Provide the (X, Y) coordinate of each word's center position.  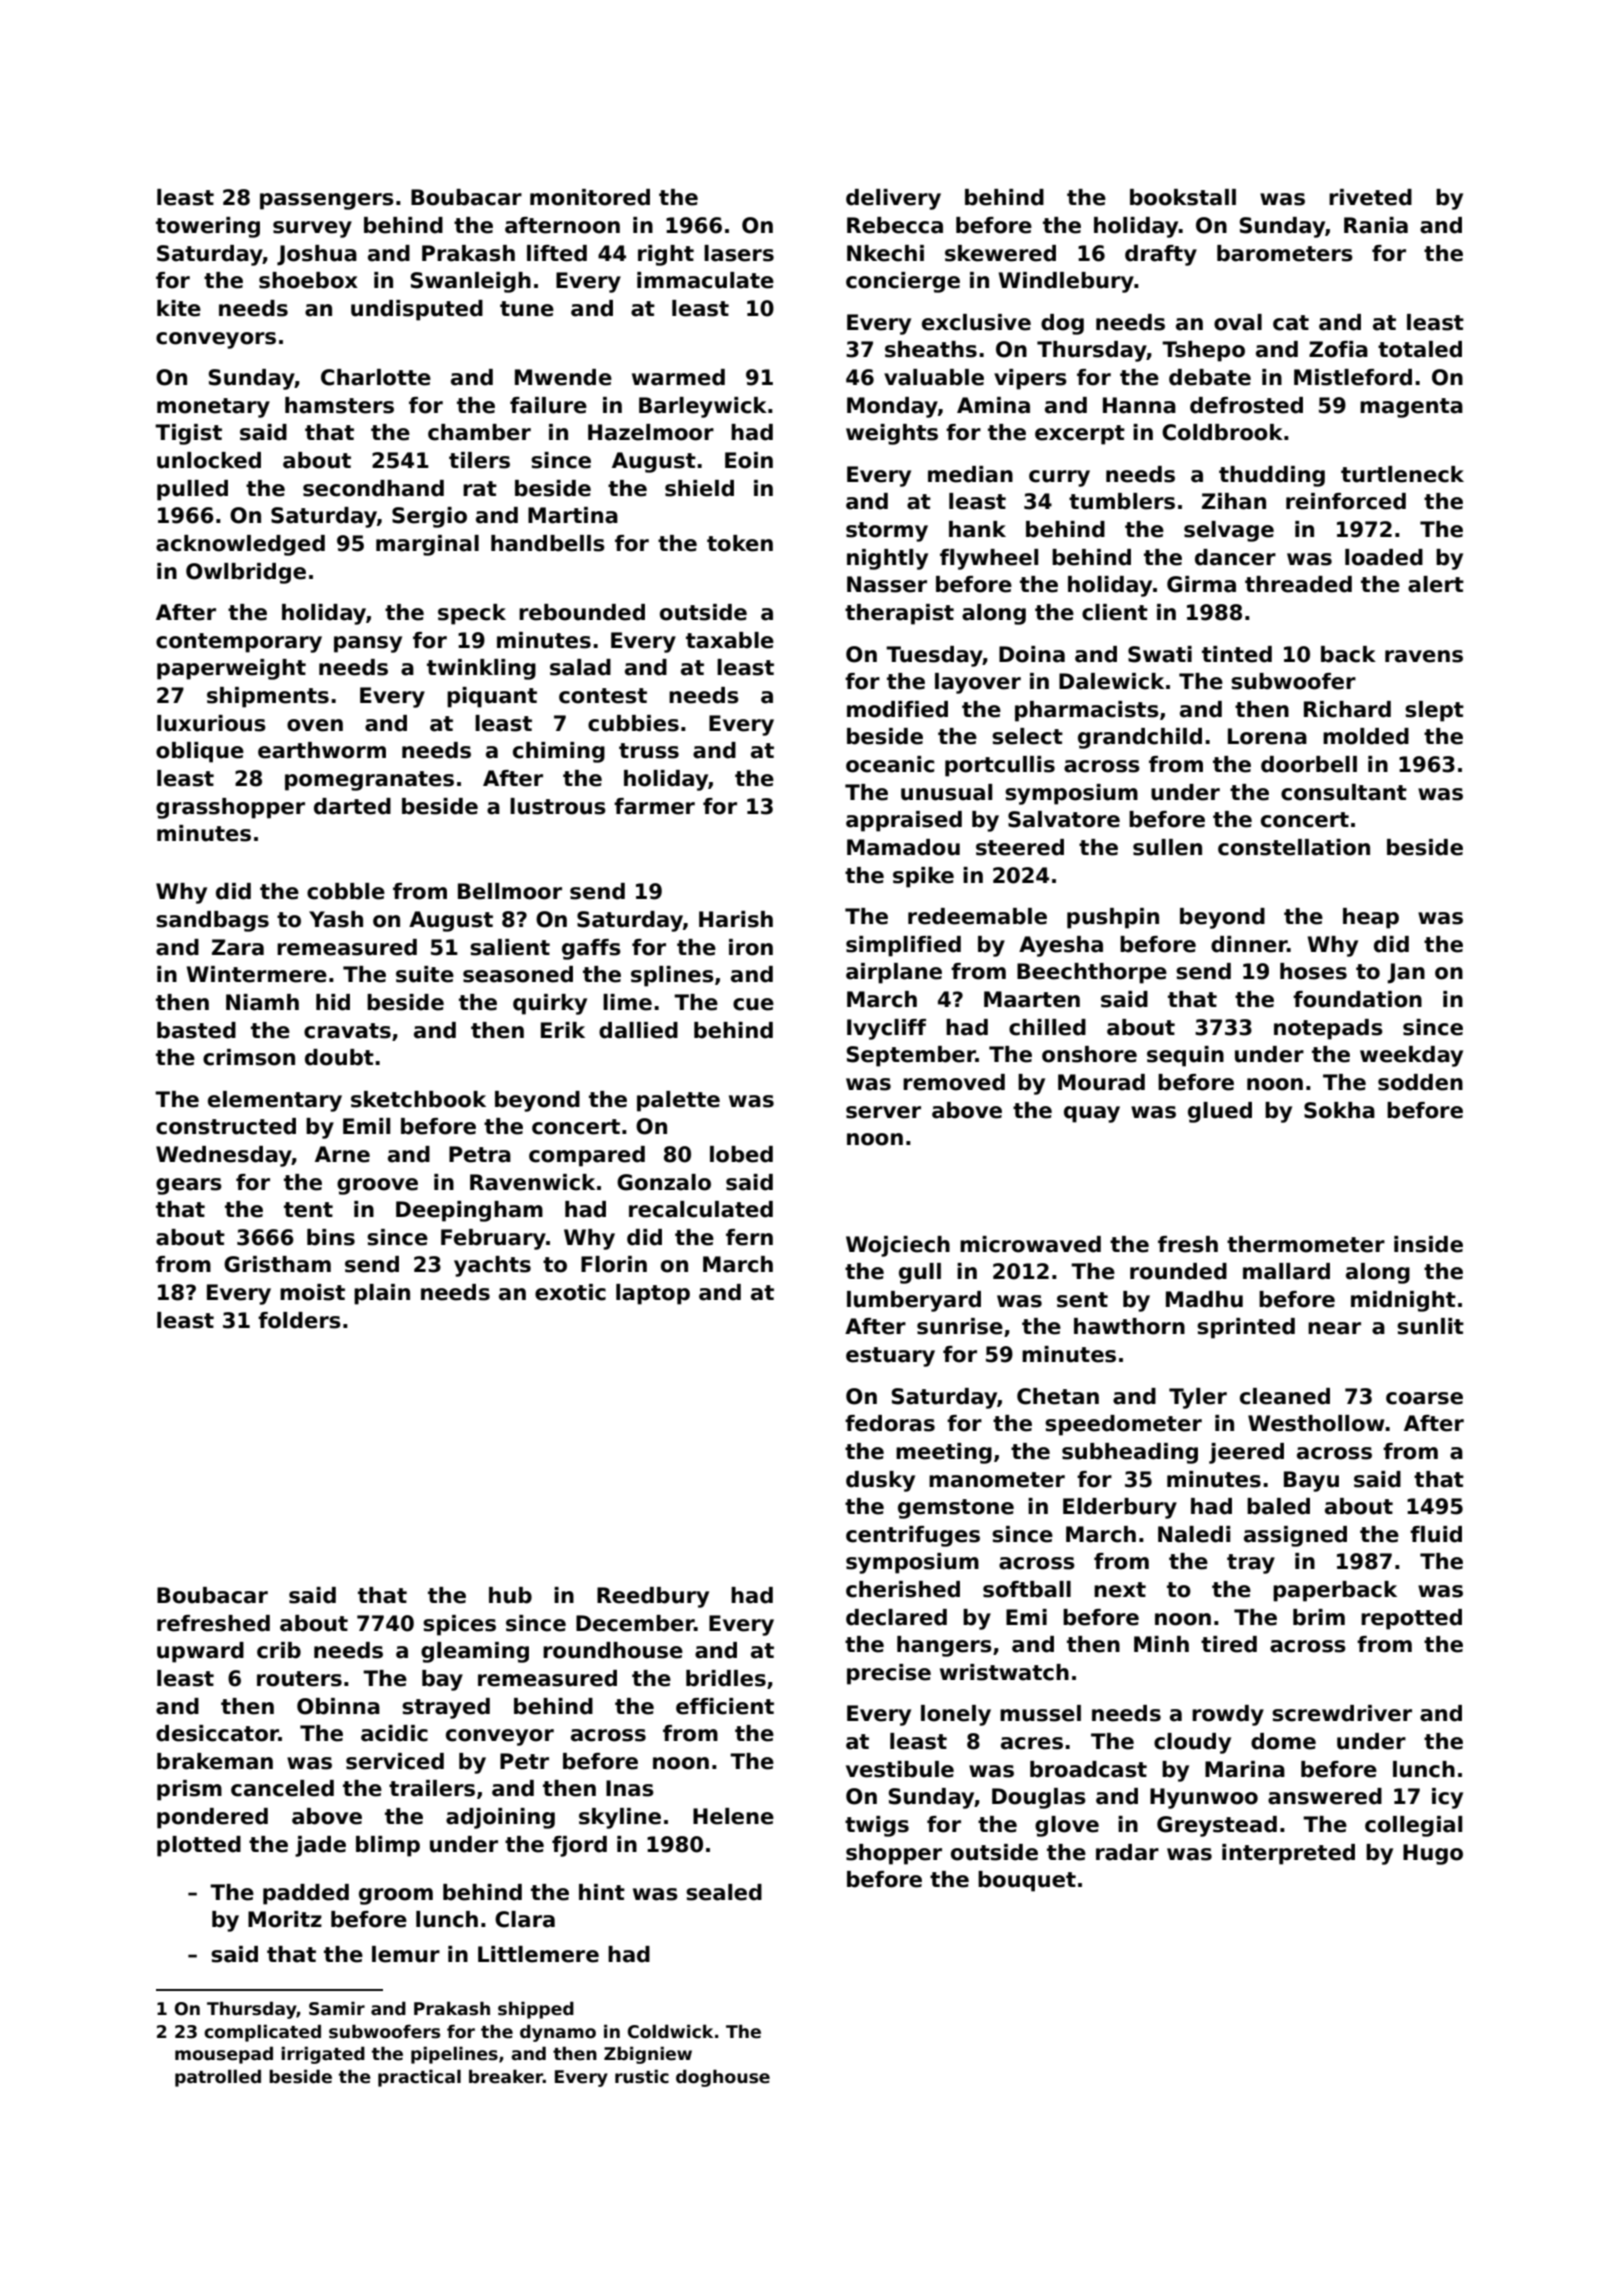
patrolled (218, 2078)
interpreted (1288, 1854)
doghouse (723, 2078)
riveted (1370, 197)
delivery (893, 199)
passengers (327, 201)
